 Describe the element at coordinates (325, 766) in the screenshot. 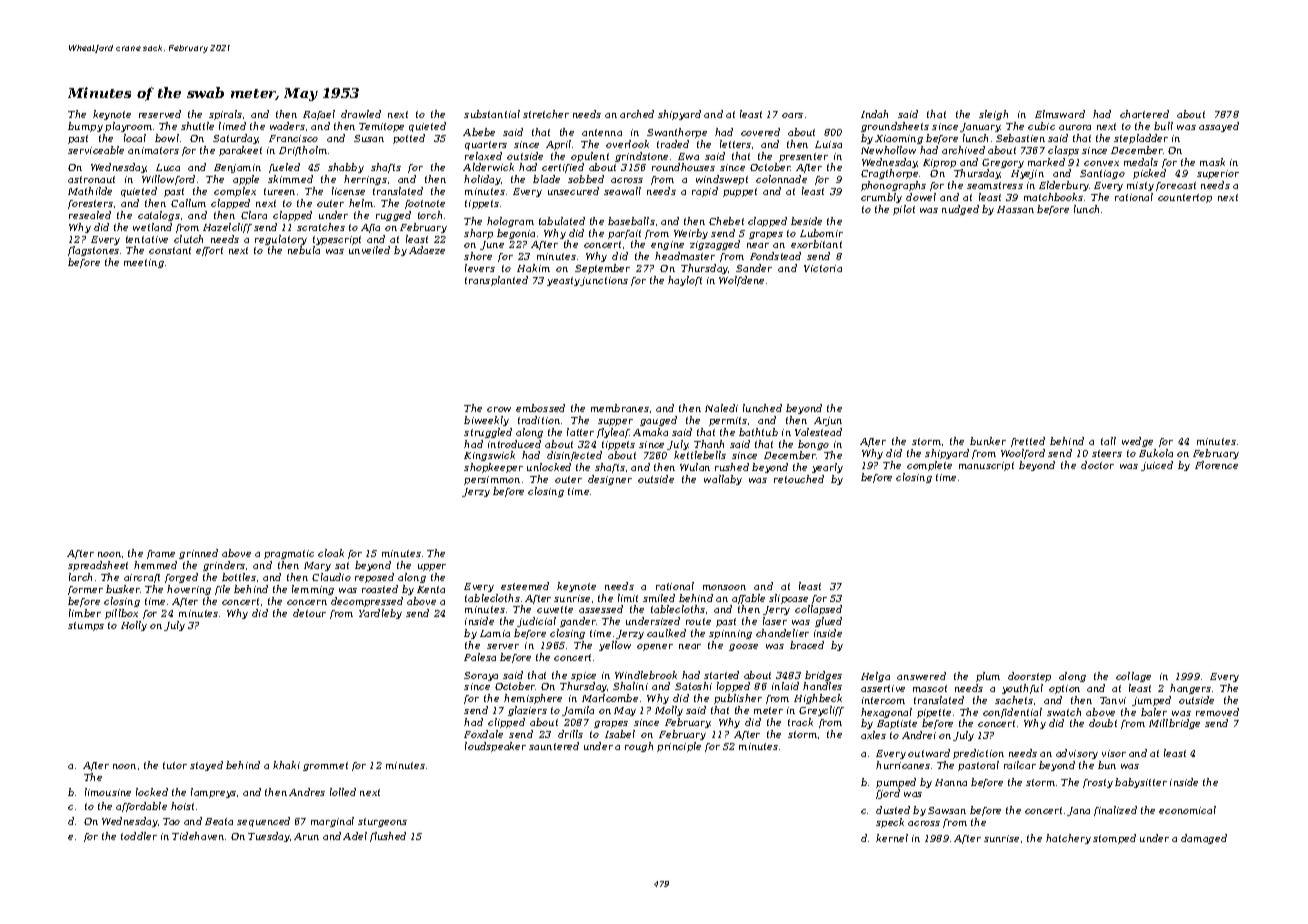

I see `grommet` at that location.
